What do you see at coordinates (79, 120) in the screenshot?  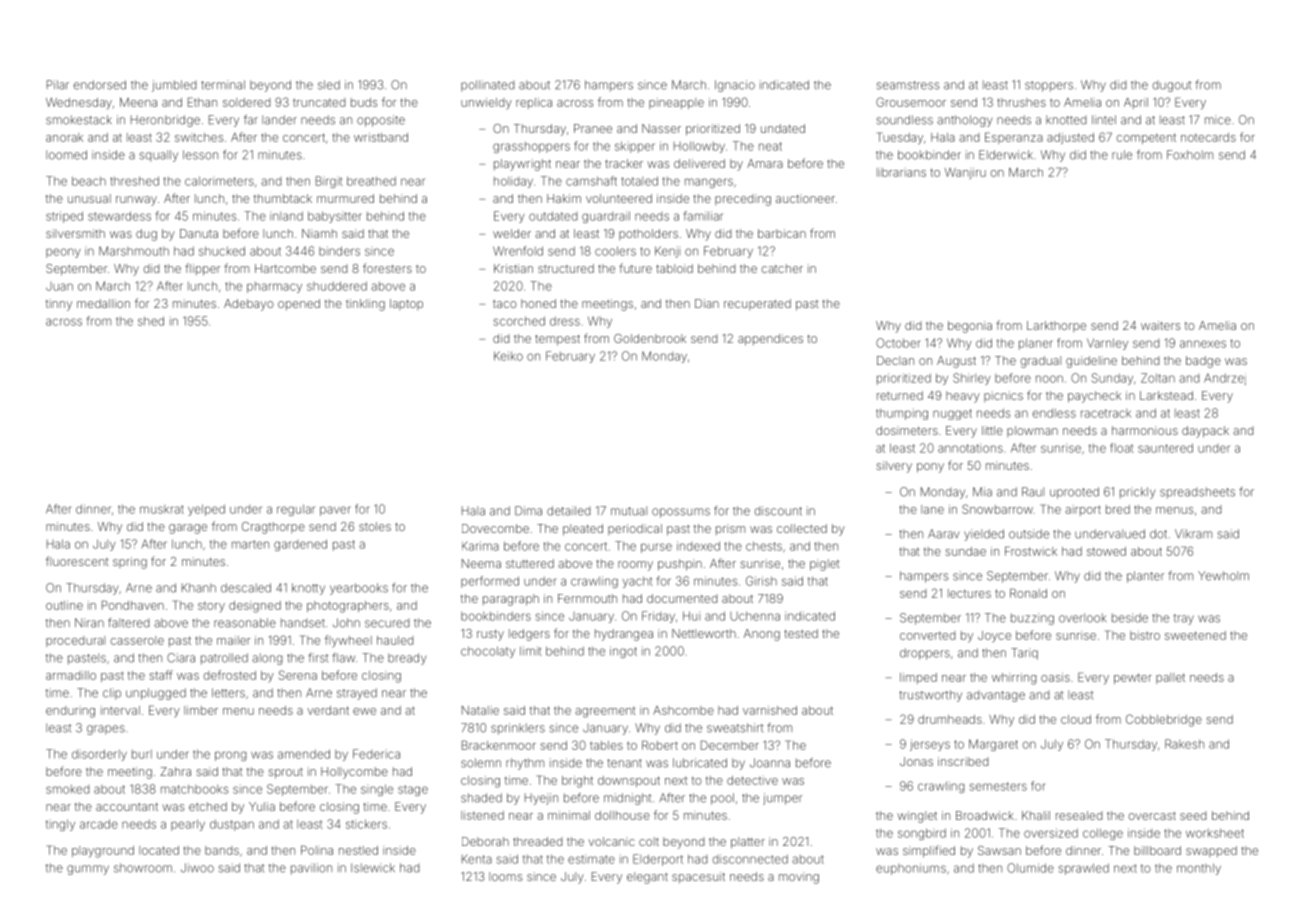 I see `smokestack` at bounding box center [79, 120].
